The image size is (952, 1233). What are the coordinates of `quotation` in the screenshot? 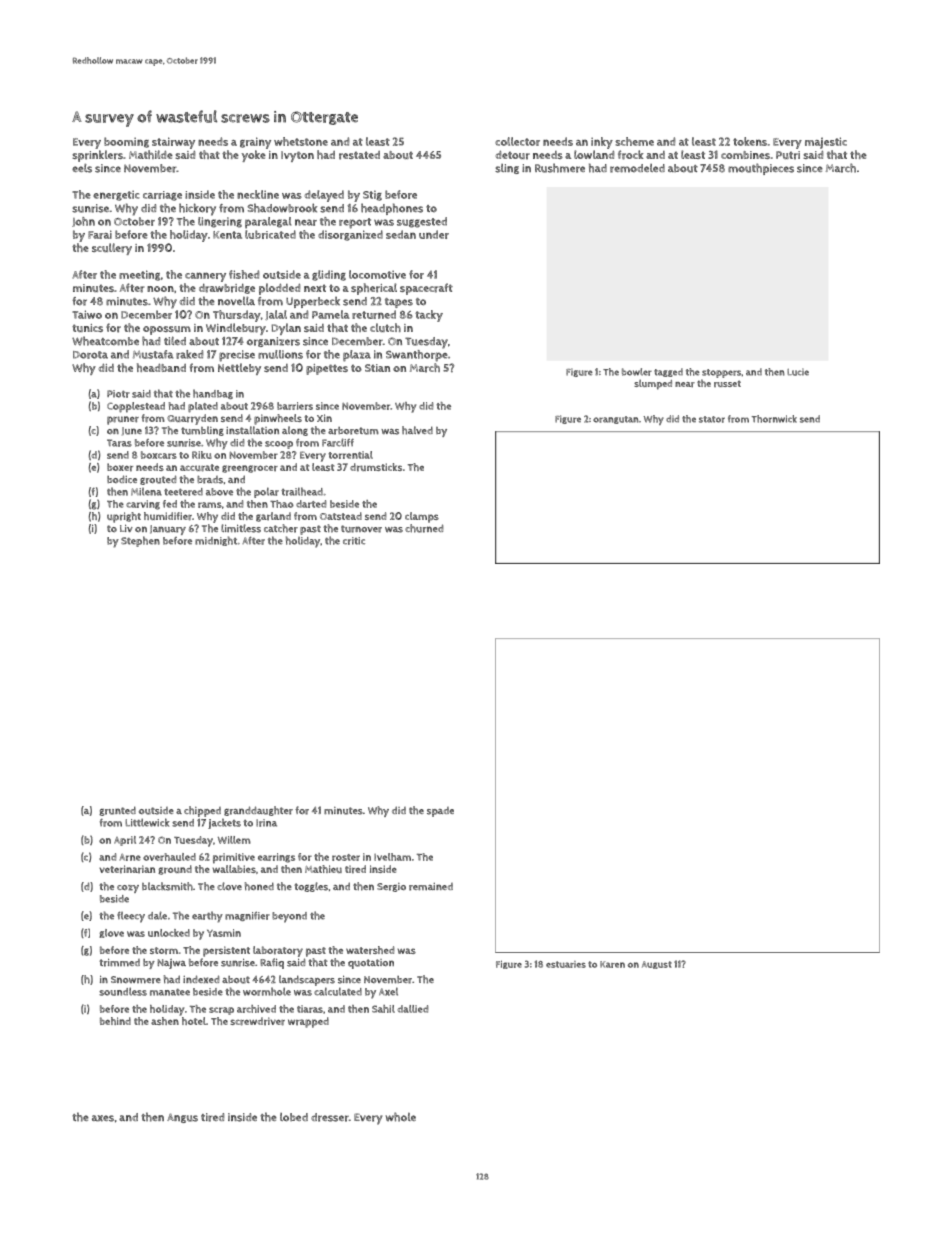 It's located at (371, 964).
